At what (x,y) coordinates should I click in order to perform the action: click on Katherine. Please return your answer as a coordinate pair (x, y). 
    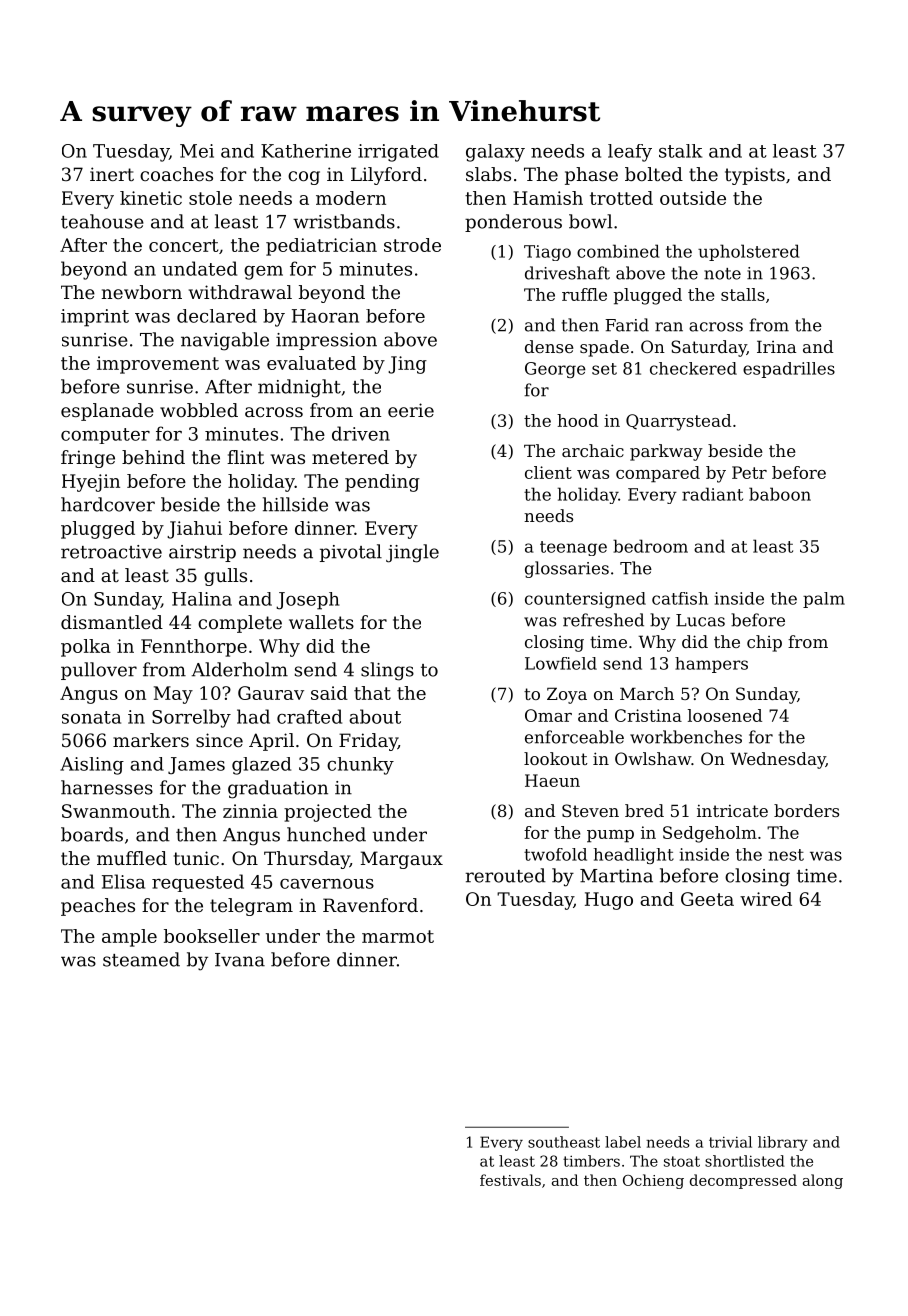
    Looking at the image, I should click on (306, 151).
